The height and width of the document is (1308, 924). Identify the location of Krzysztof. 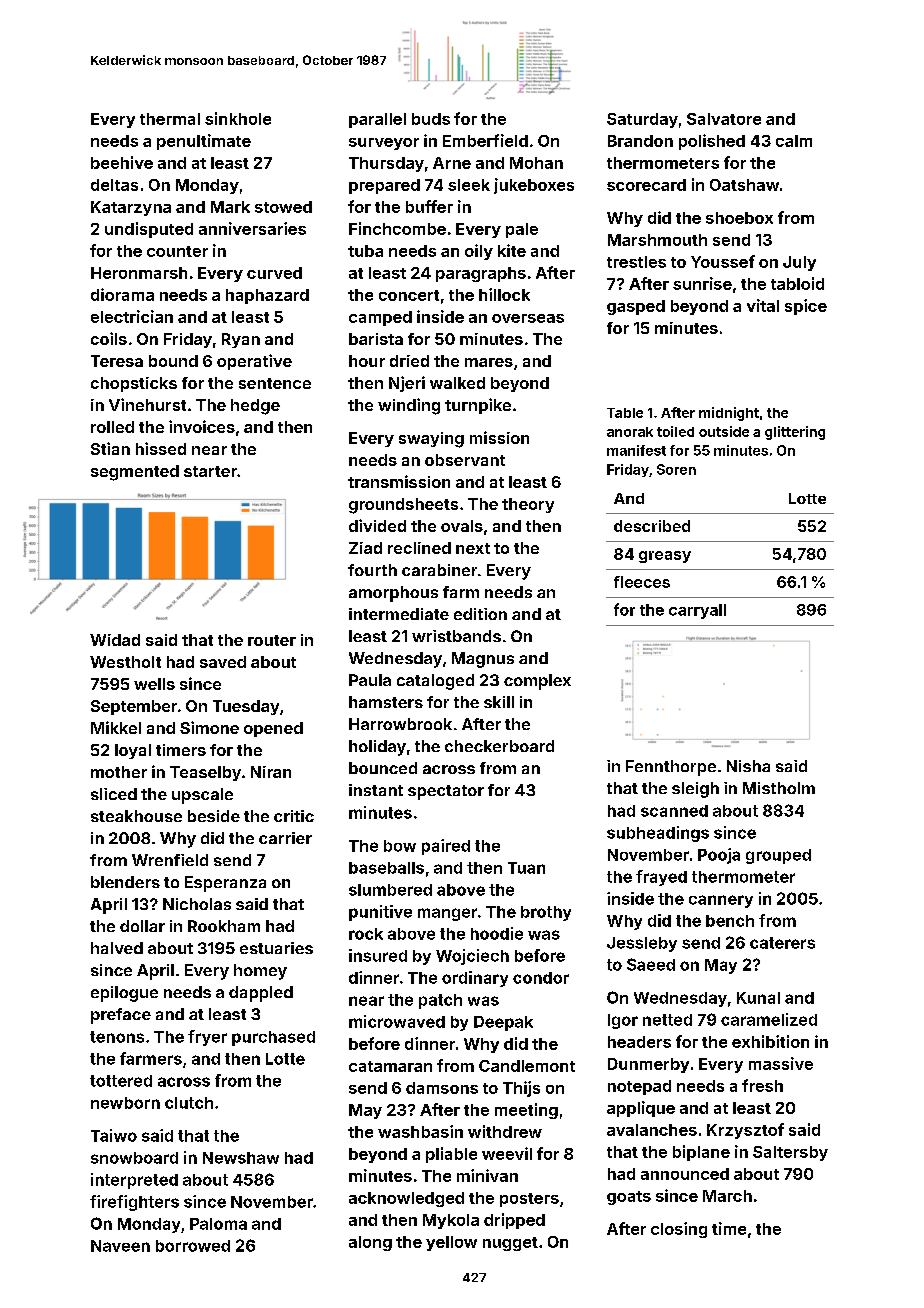
(745, 1131).
